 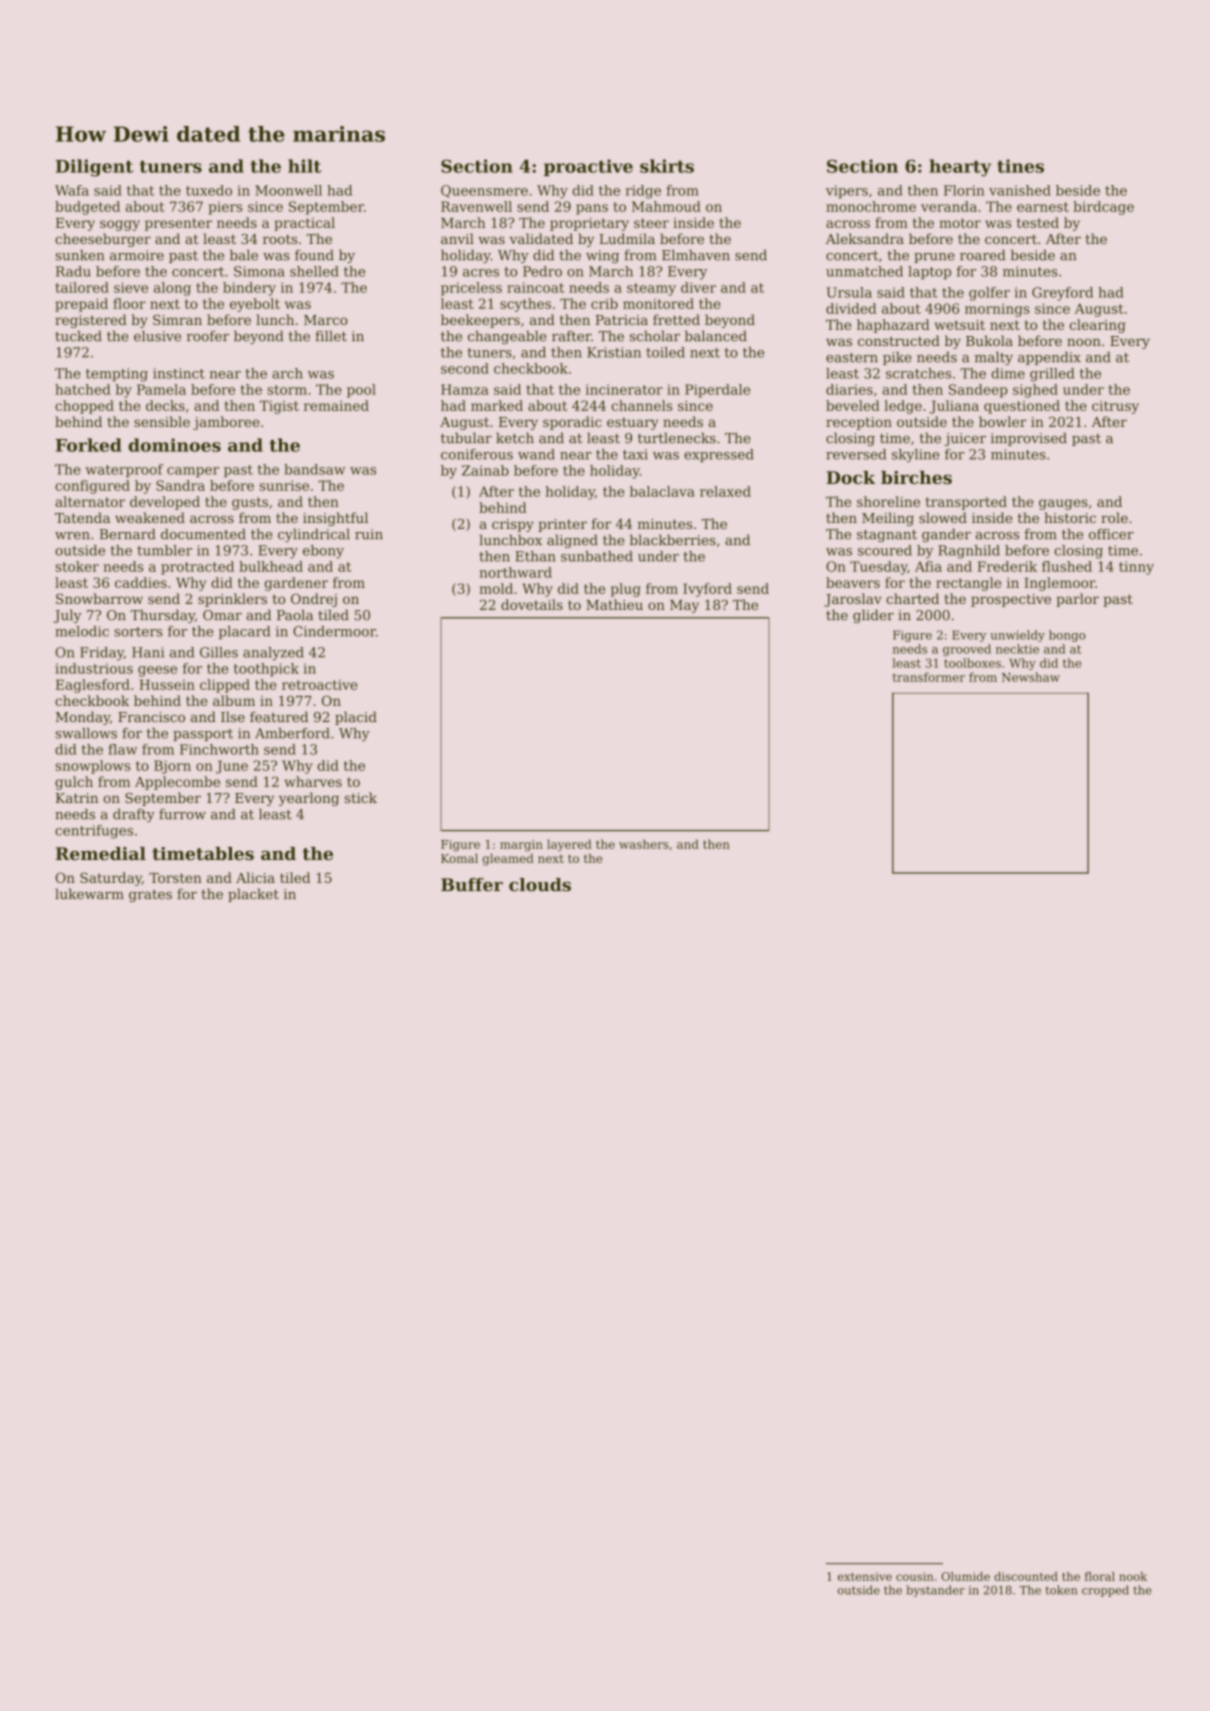 I want to click on nook, so click(x=1133, y=1576).
